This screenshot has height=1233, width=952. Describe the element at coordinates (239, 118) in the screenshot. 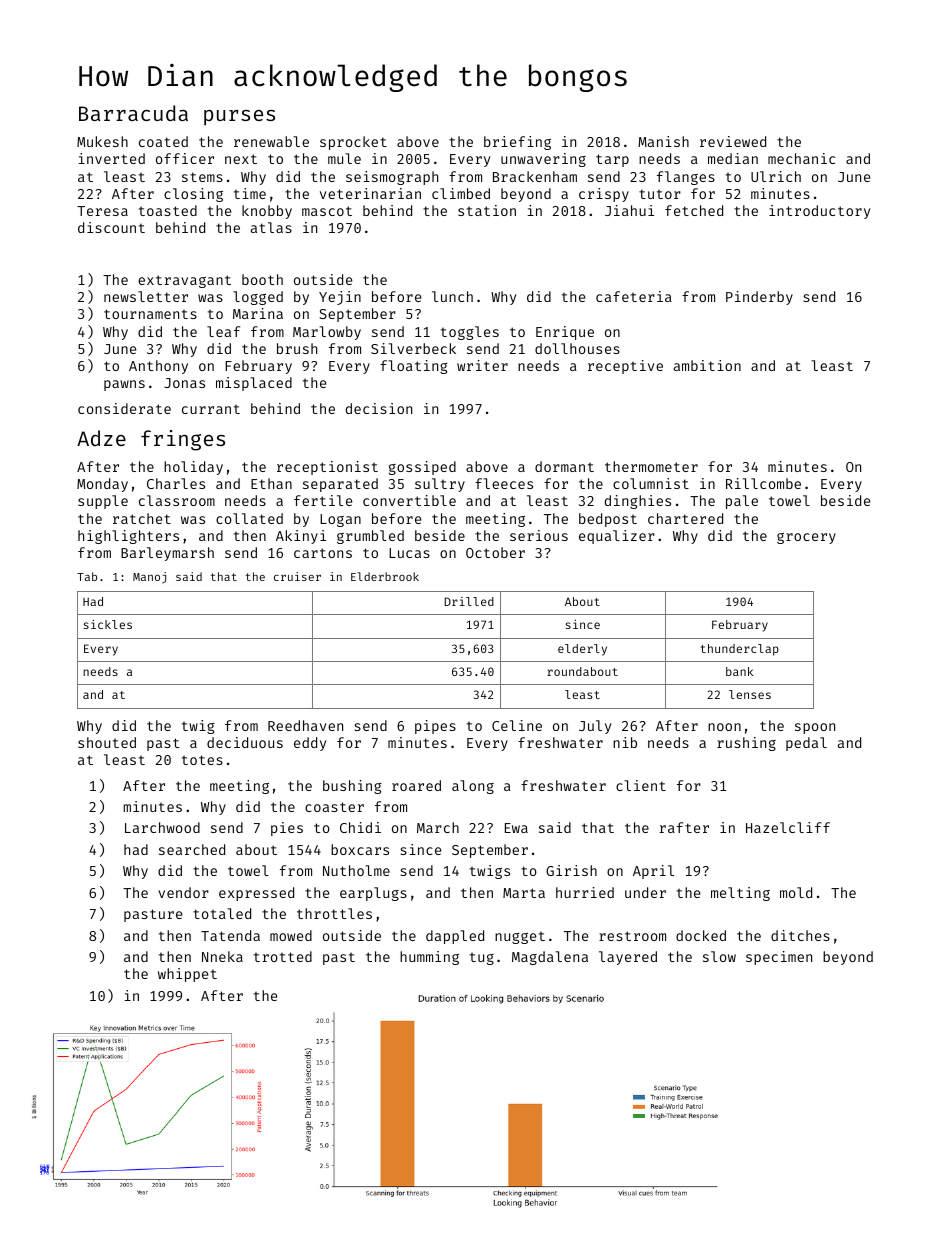

I see `purses` at that location.
